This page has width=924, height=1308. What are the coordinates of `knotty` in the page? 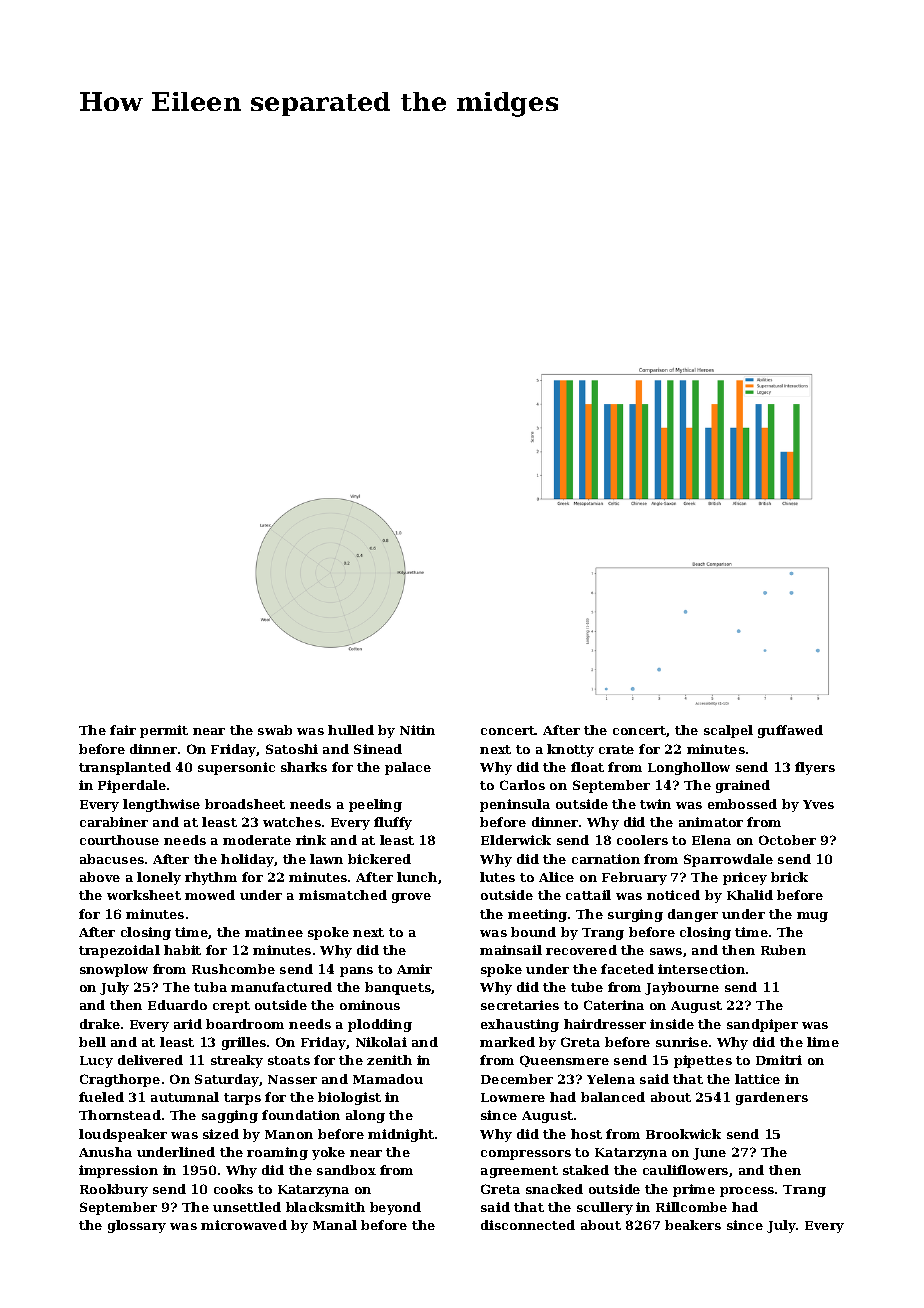 It's located at (570, 750).
